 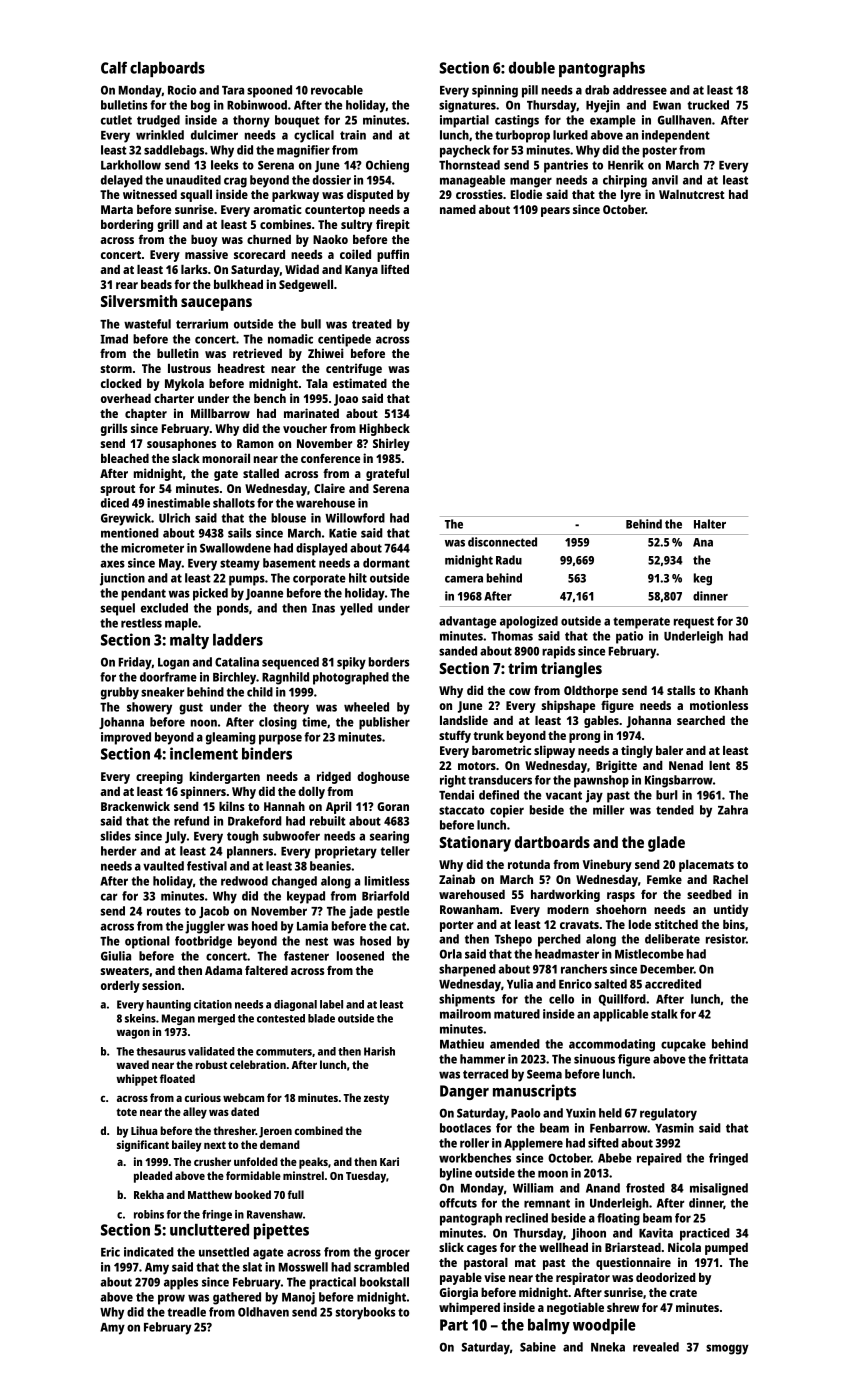 What do you see at coordinates (130, 533) in the document?
I see `mentioned` at bounding box center [130, 533].
